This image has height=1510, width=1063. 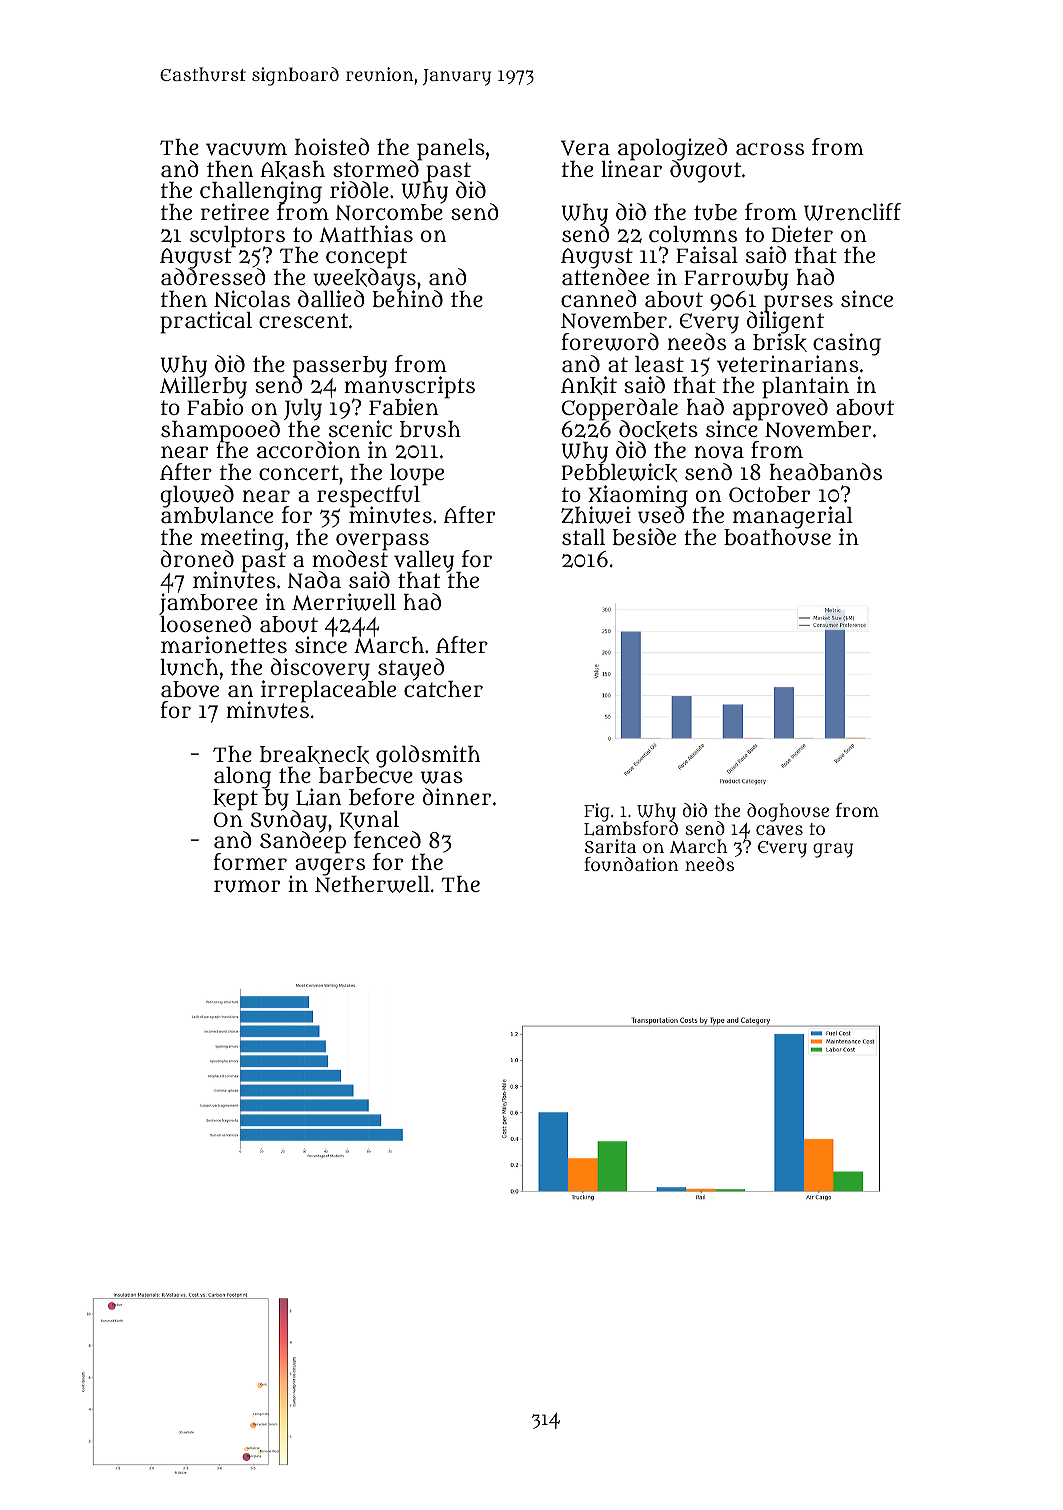 I want to click on apologized, so click(x=672, y=149).
